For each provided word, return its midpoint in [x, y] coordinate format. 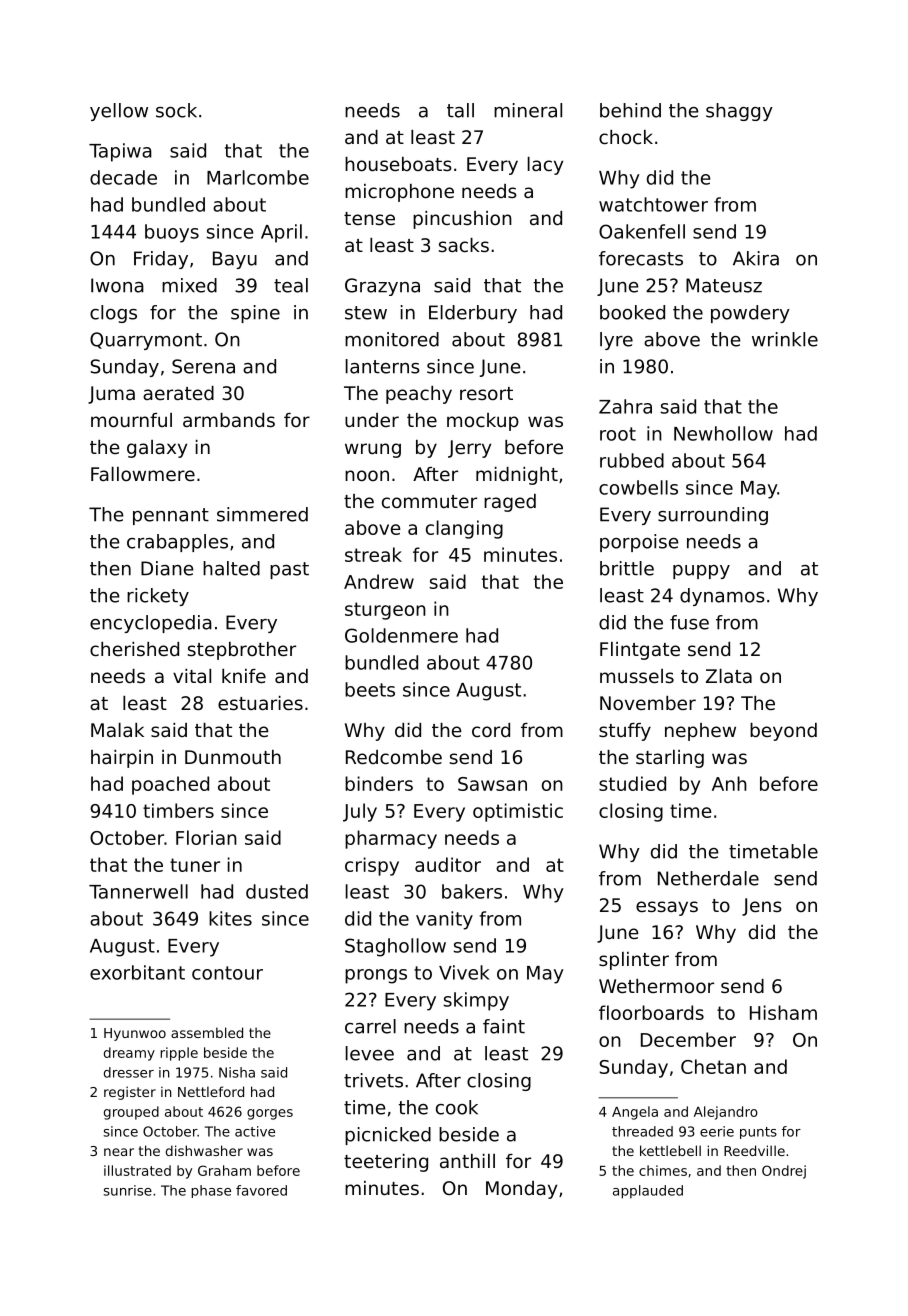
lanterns [383, 366]
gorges [270, 1114]
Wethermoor [656, 986]
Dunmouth [233, 757]
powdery [750, 314]
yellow [119, 112]
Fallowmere [143, 474]
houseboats [398, 164]
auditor [448, 864]
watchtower [653, 204]
